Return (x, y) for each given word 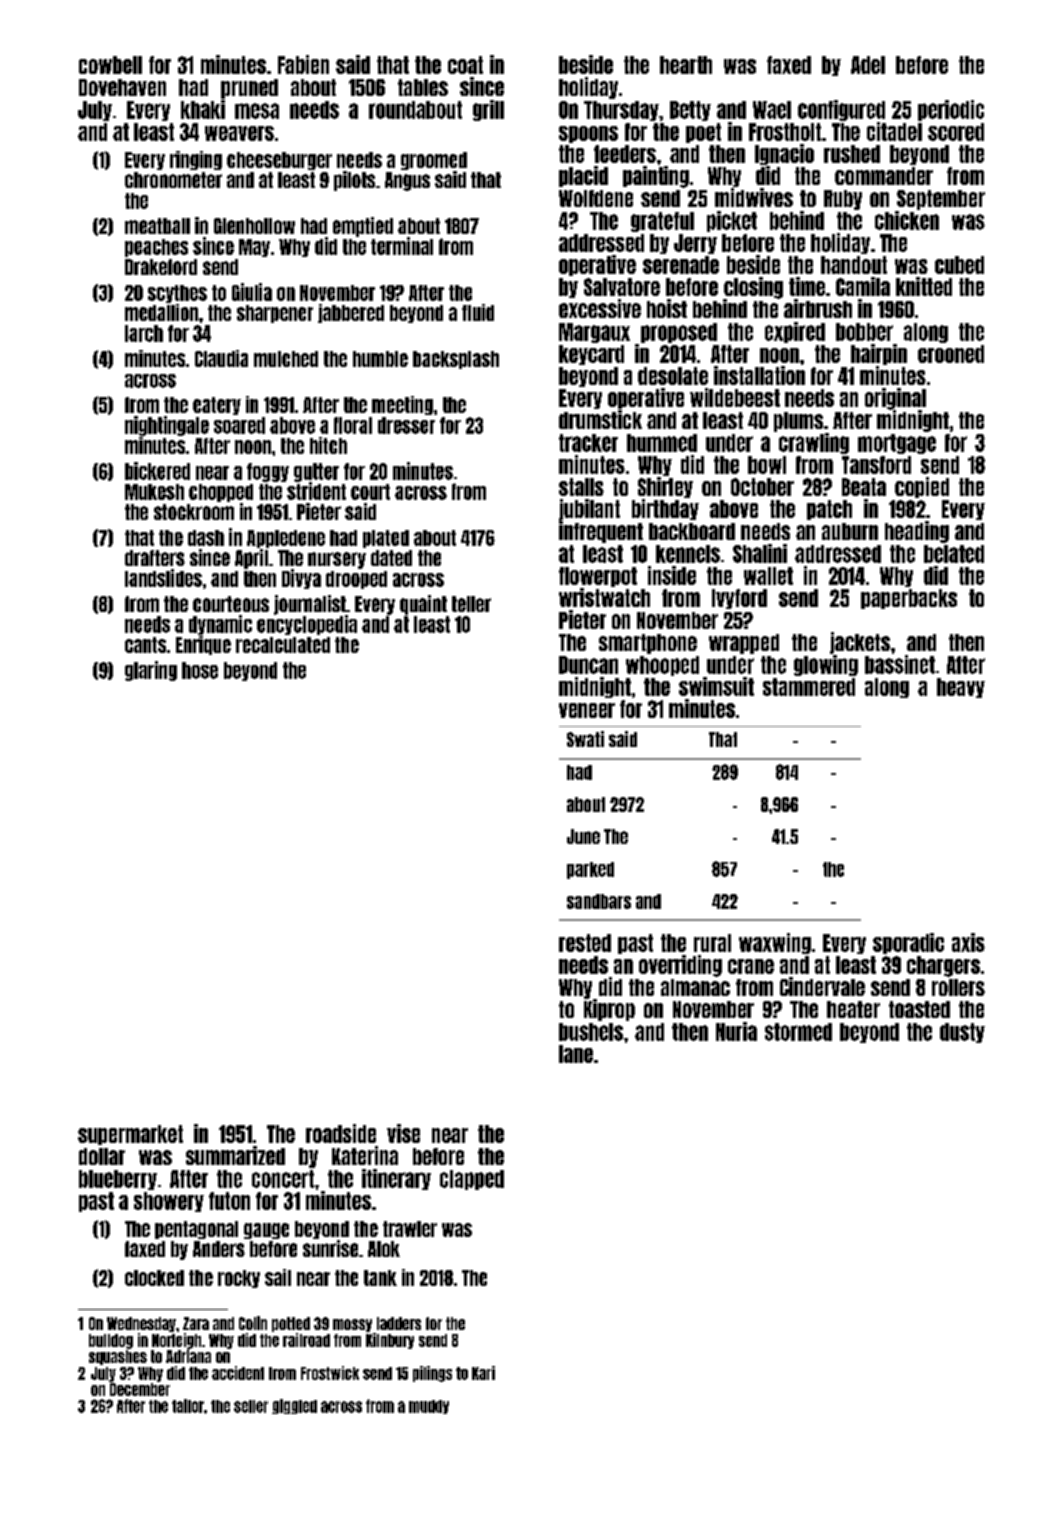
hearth (686, 65)
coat (465, 65)
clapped (472, 1180)
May (254, 248)
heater (853, 1009)
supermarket (130, 1135)
